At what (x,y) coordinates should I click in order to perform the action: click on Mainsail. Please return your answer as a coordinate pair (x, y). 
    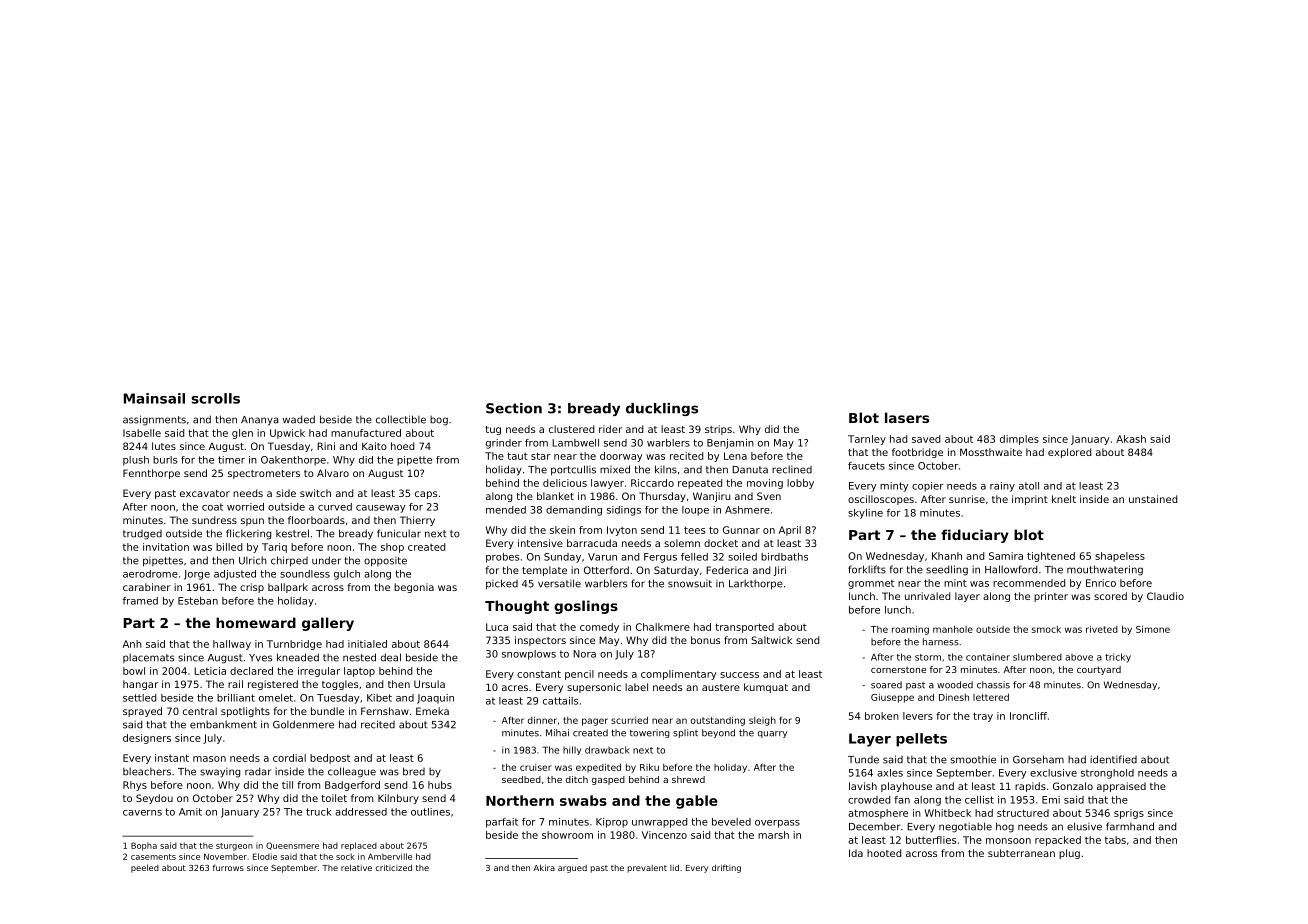
    Looking at the image, I should click on (154, 398).
